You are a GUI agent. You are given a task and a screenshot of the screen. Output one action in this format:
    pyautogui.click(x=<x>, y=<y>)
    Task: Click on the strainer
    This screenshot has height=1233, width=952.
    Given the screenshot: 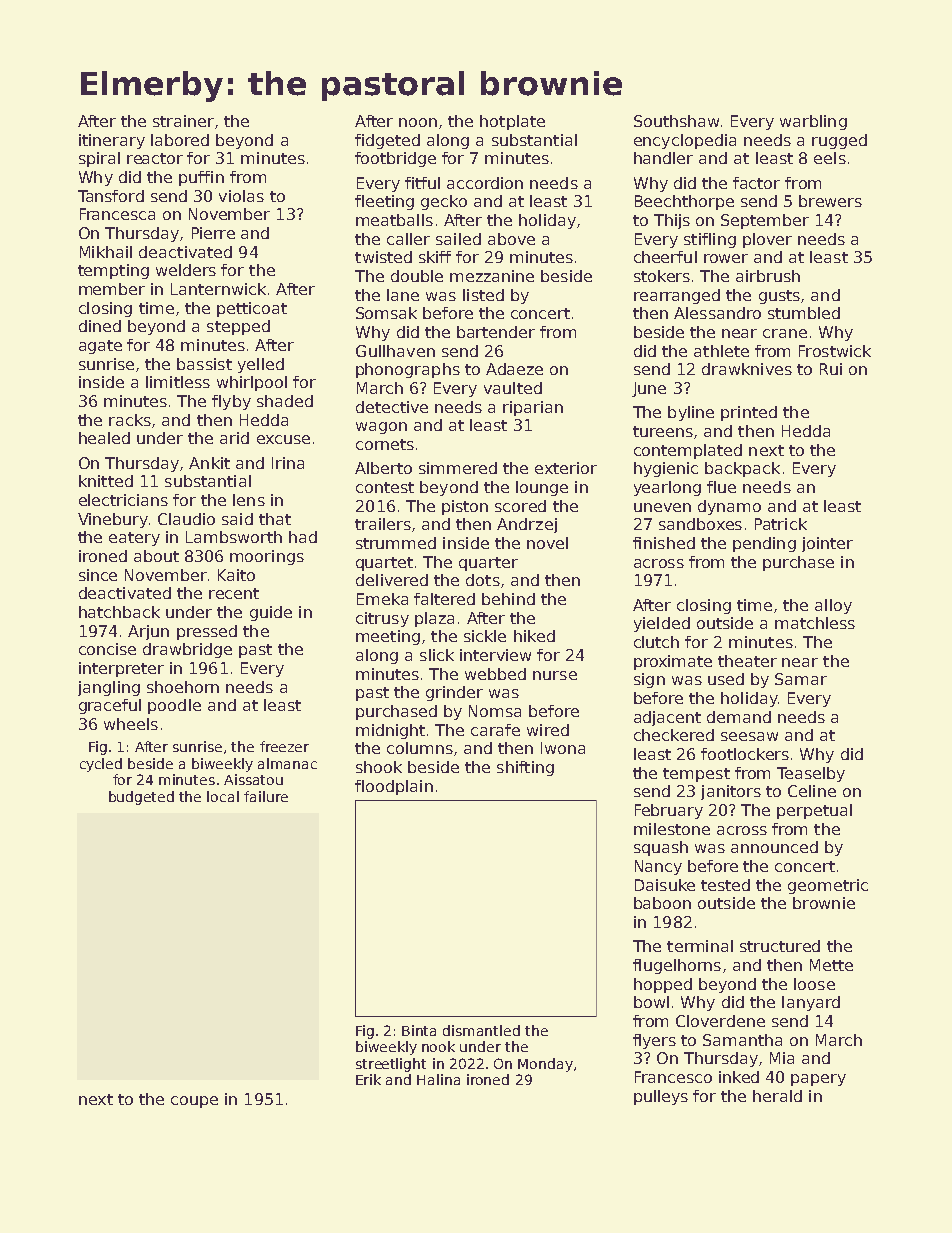 What is the action you would take?
    pyautogui.click(x=183, y=121)
